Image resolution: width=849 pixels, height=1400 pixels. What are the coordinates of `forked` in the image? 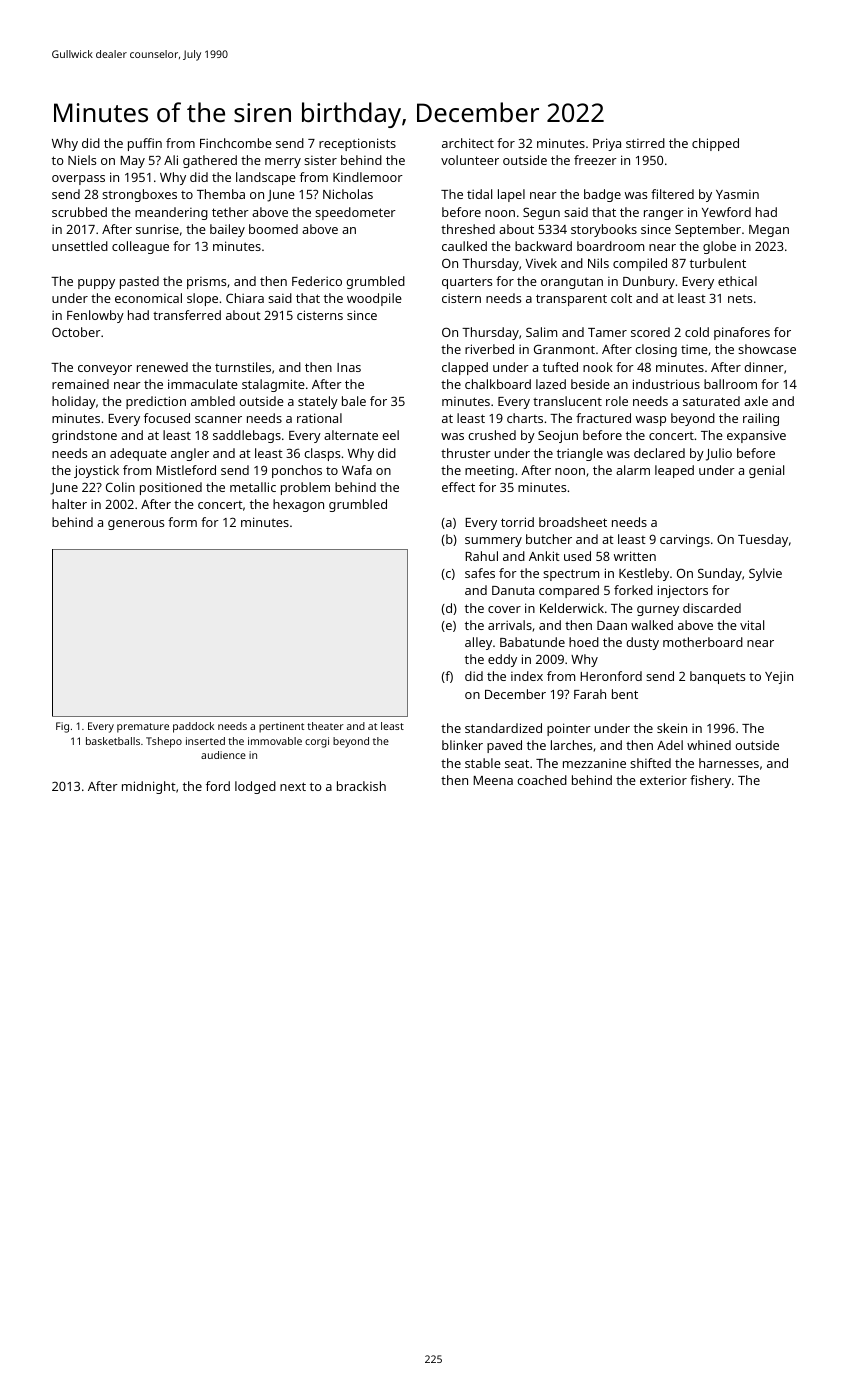 It's located at (633, 590).
